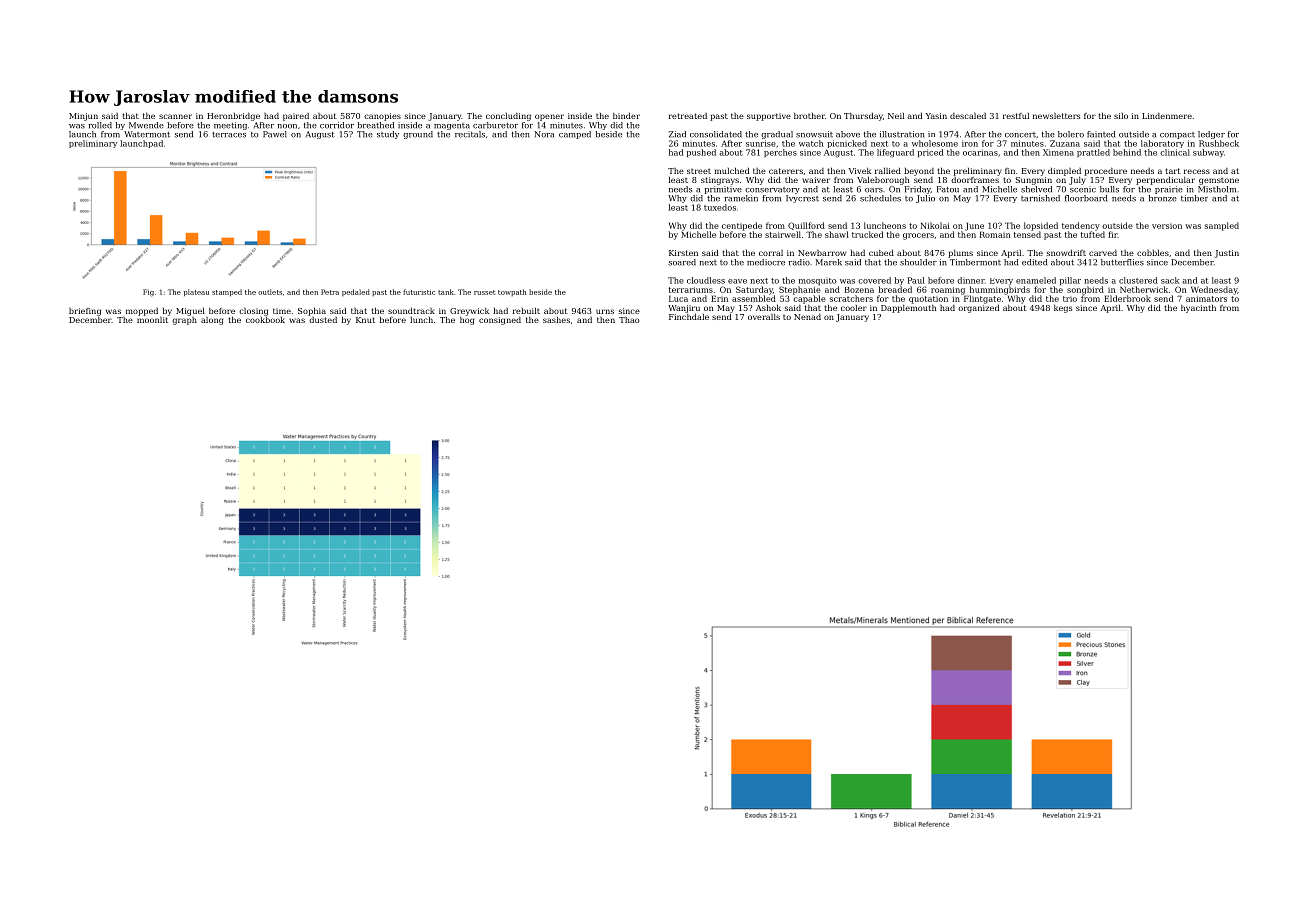 The width and height of the image is (1308, 924). Describe the element at coordinates (85, 311) in the image. I see `briefing` at that location.
